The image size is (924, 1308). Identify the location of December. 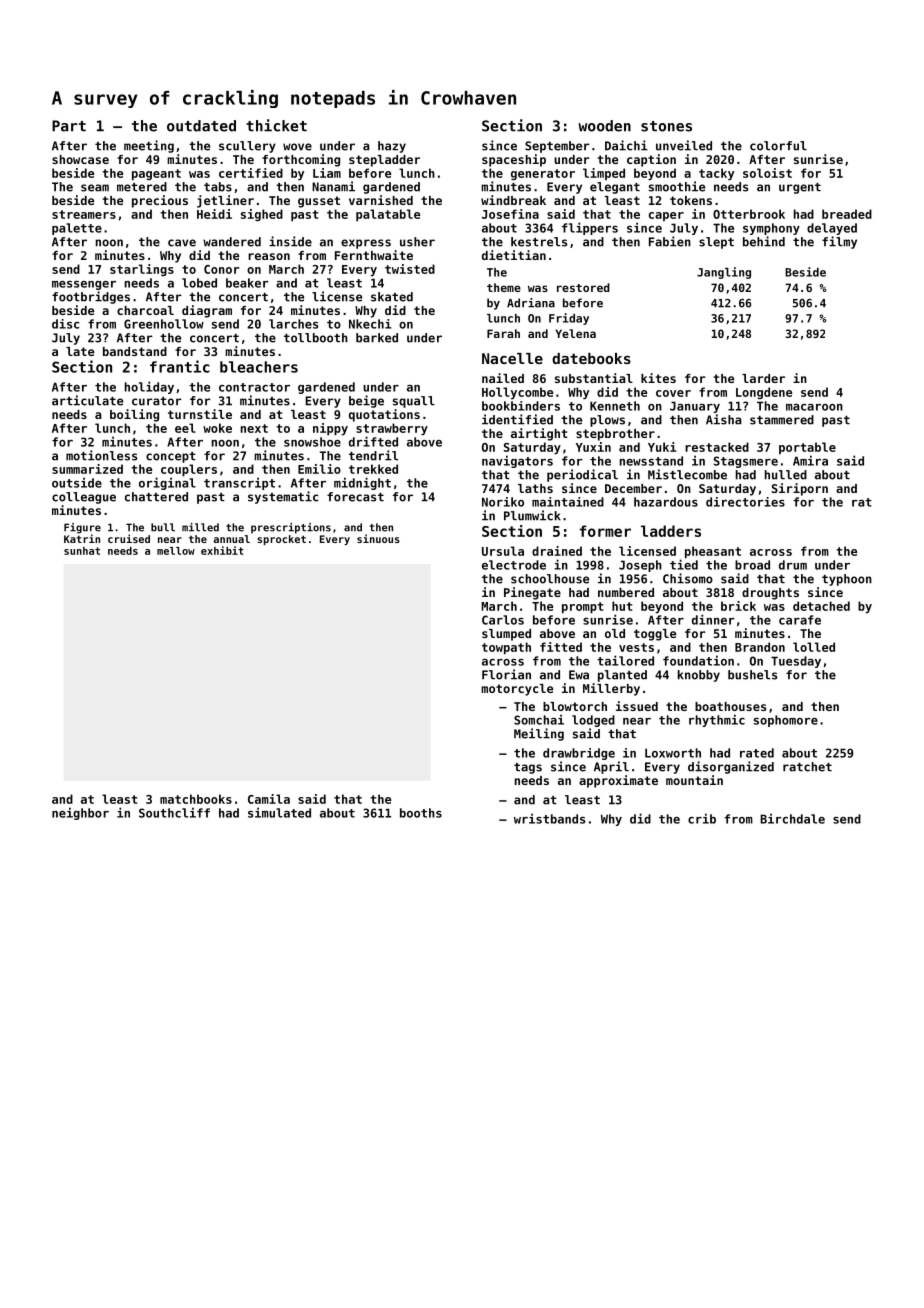
(633, 488).
